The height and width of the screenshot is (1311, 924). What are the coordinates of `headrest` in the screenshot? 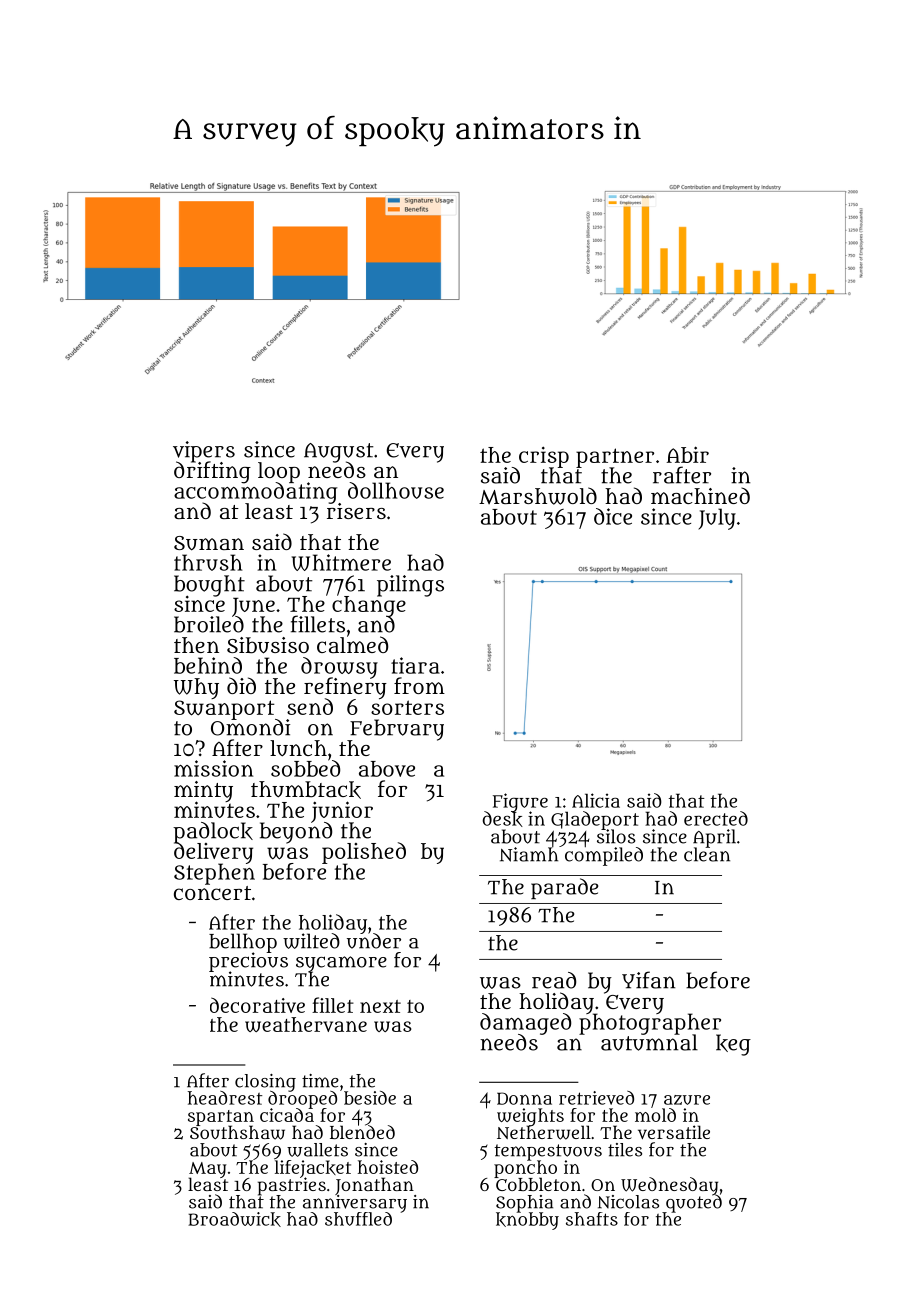 It's located at (225, 1098).
